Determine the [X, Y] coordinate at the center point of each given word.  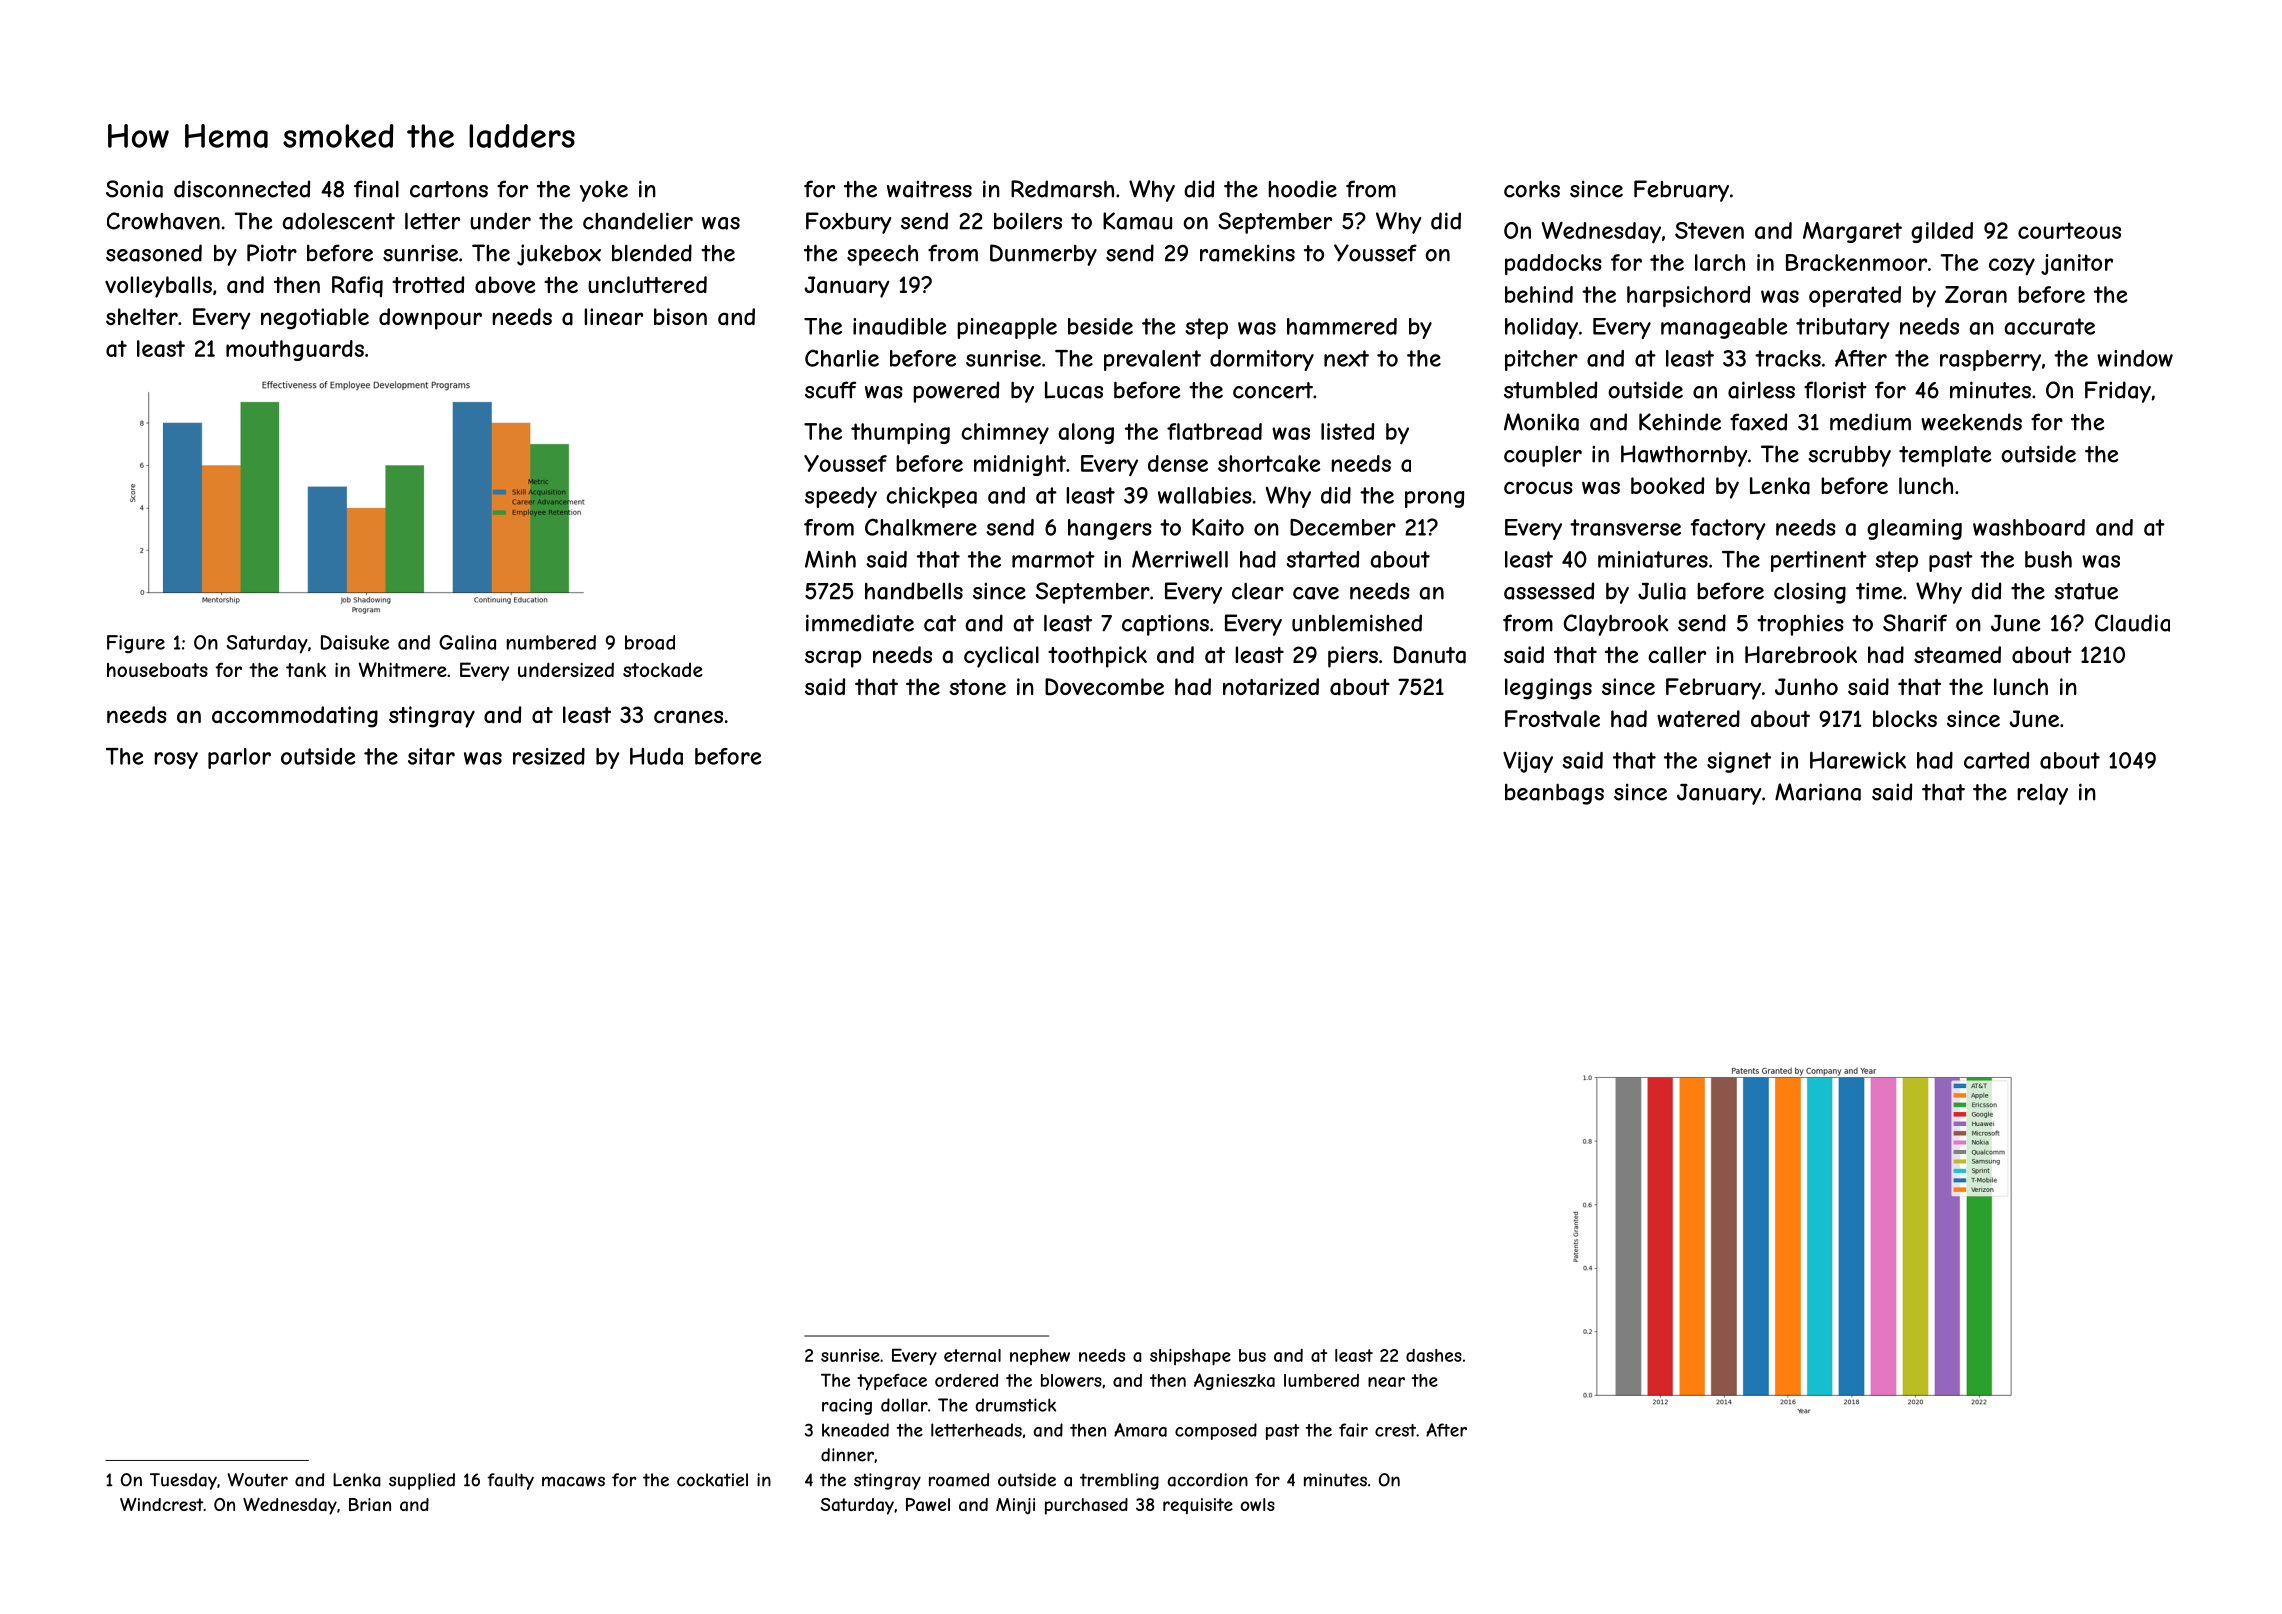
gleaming [1914, 529]
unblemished [1357, 623]
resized [549, 756]
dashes [1434, 1355]
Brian [370, 1504]
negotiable [315, 319]
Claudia [2132, 623]
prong [1434, 499]
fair [1353, 1430]
